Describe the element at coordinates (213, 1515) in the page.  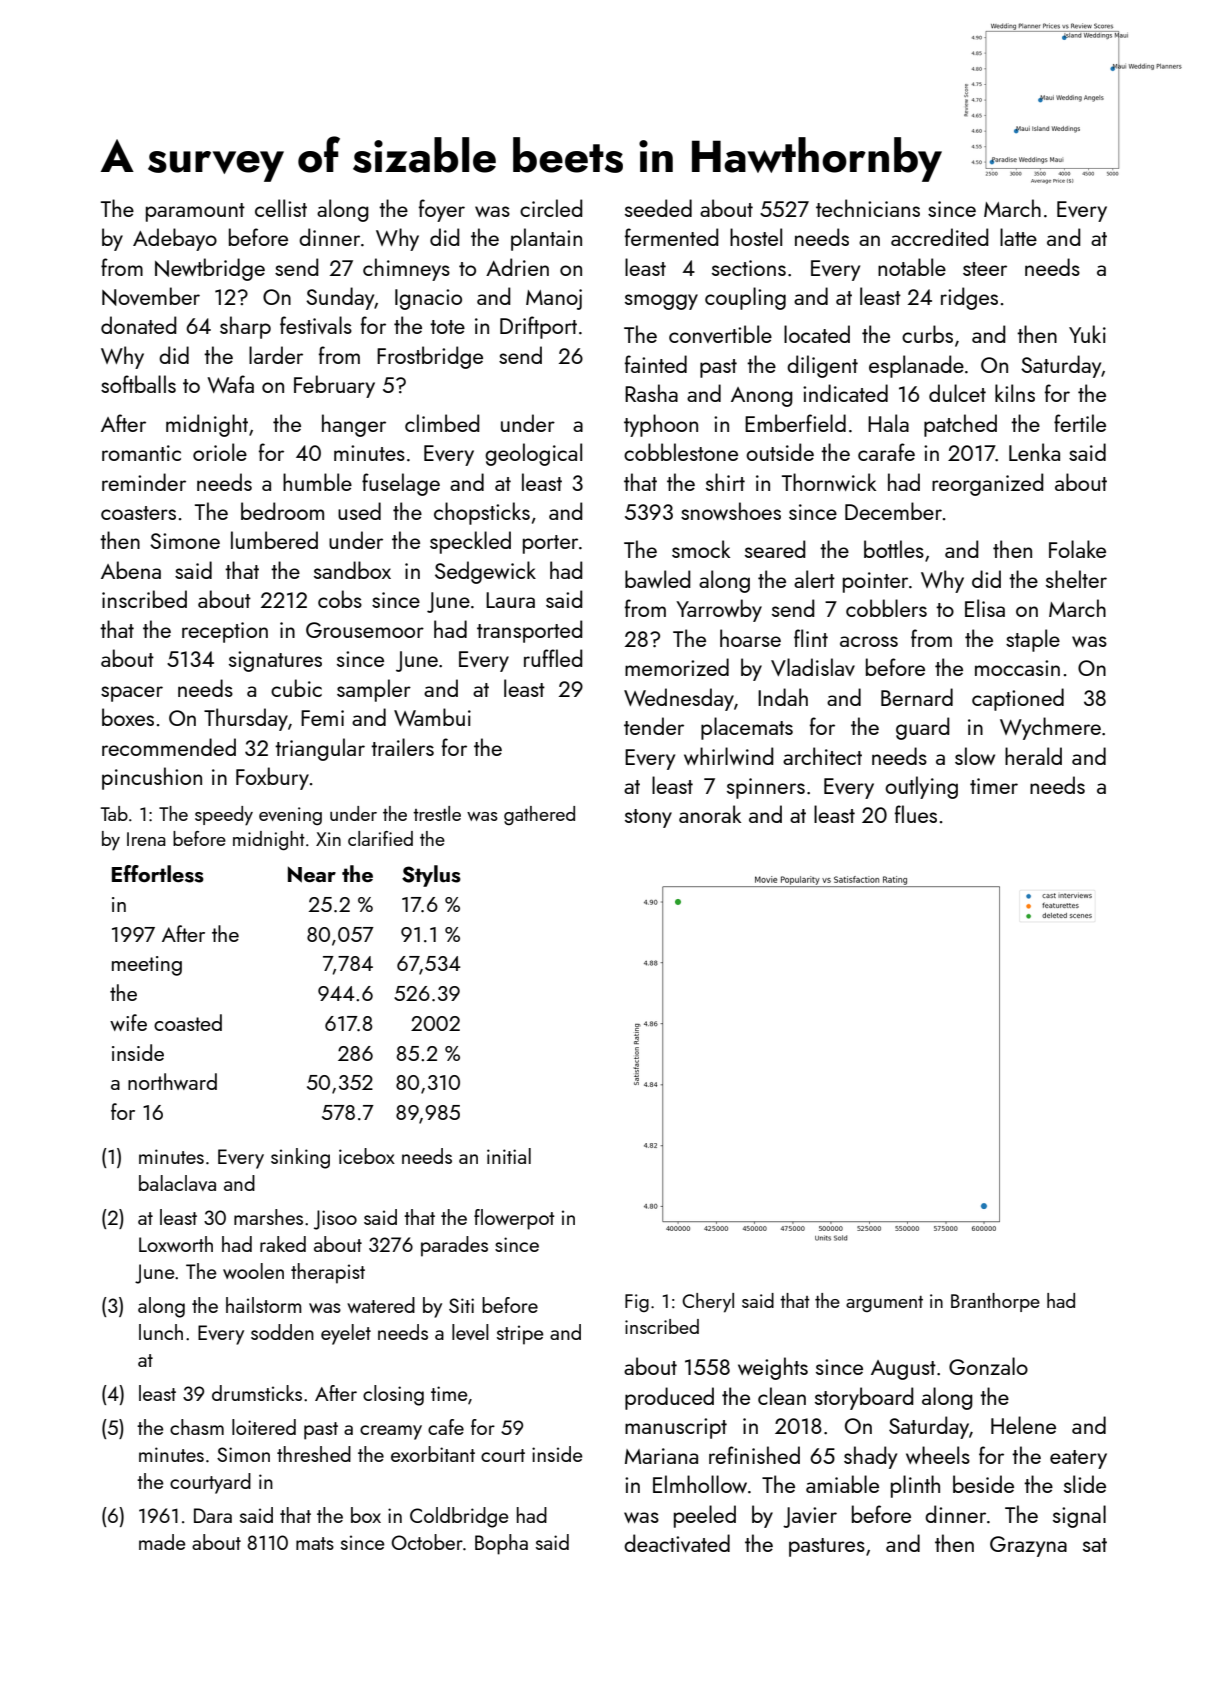
I see `Dara` at that location.
